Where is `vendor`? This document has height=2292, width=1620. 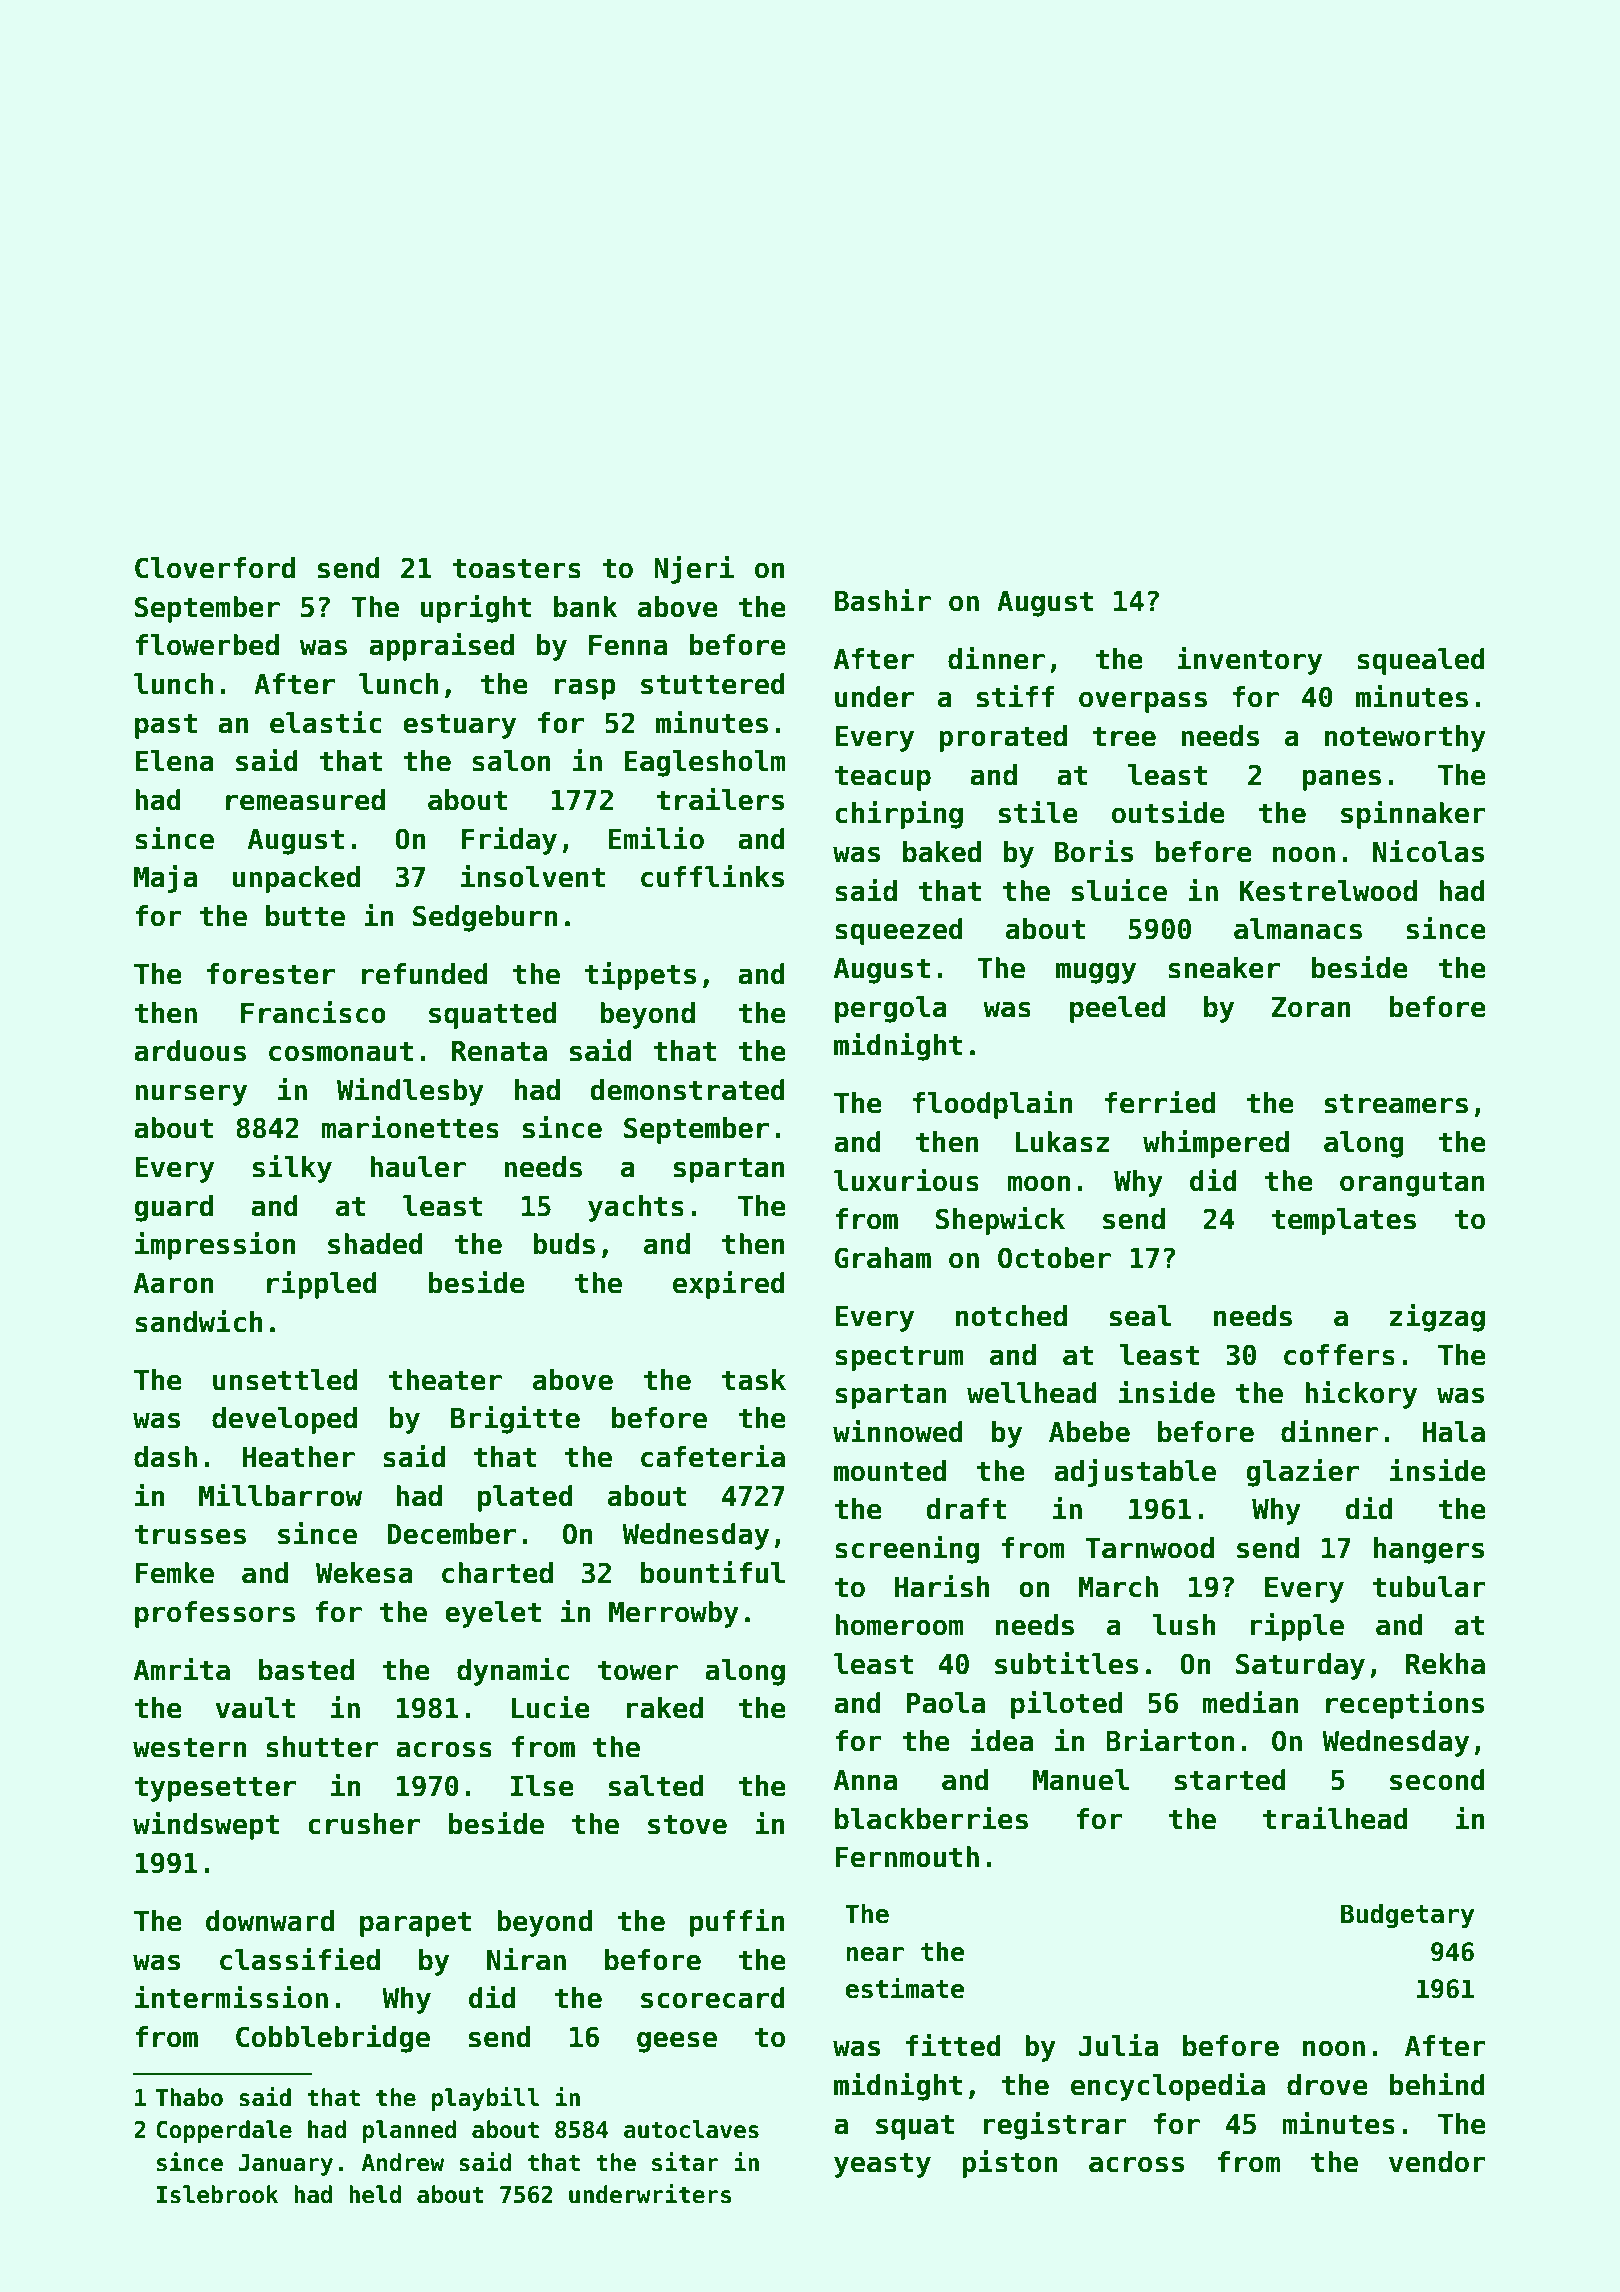
vendor is located at coordinates (1437, 2162).
